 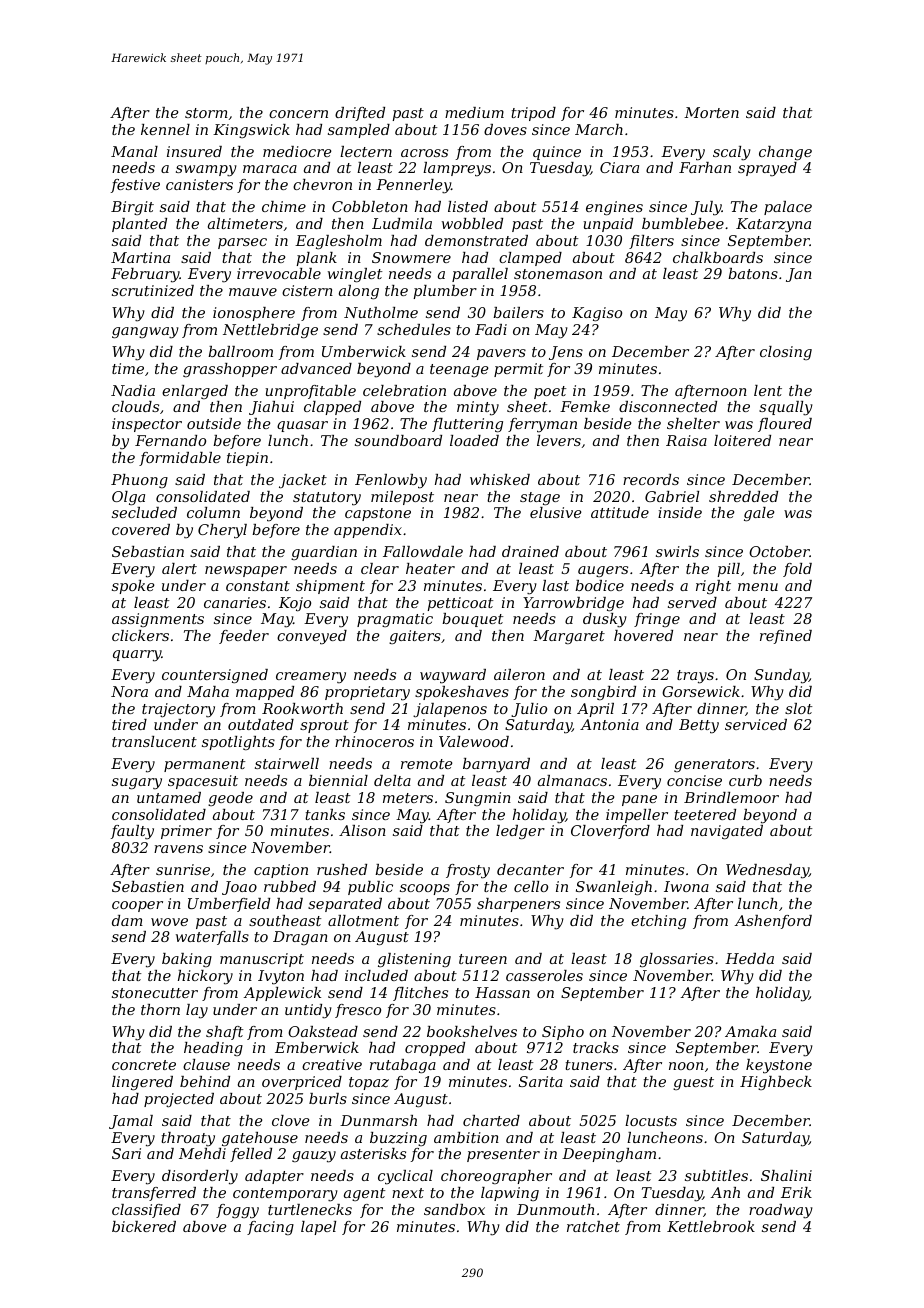 What do you see at coordinates (756, 724) in the page?
I see `serviced` at bounding box center [756, 724].
